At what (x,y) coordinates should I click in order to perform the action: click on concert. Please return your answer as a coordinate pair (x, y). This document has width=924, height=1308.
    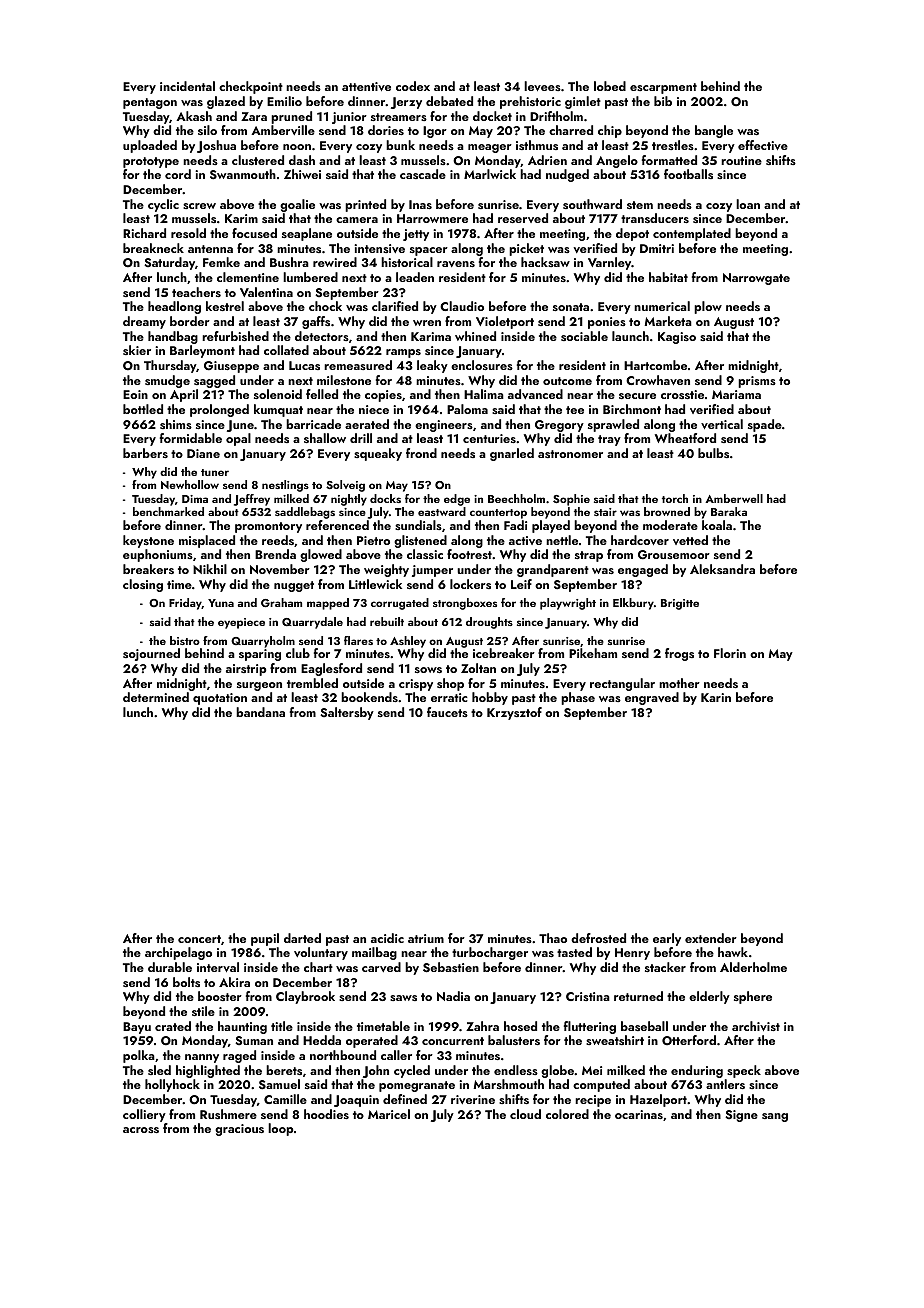
    Looking at the image, I should click on (199, 939).
